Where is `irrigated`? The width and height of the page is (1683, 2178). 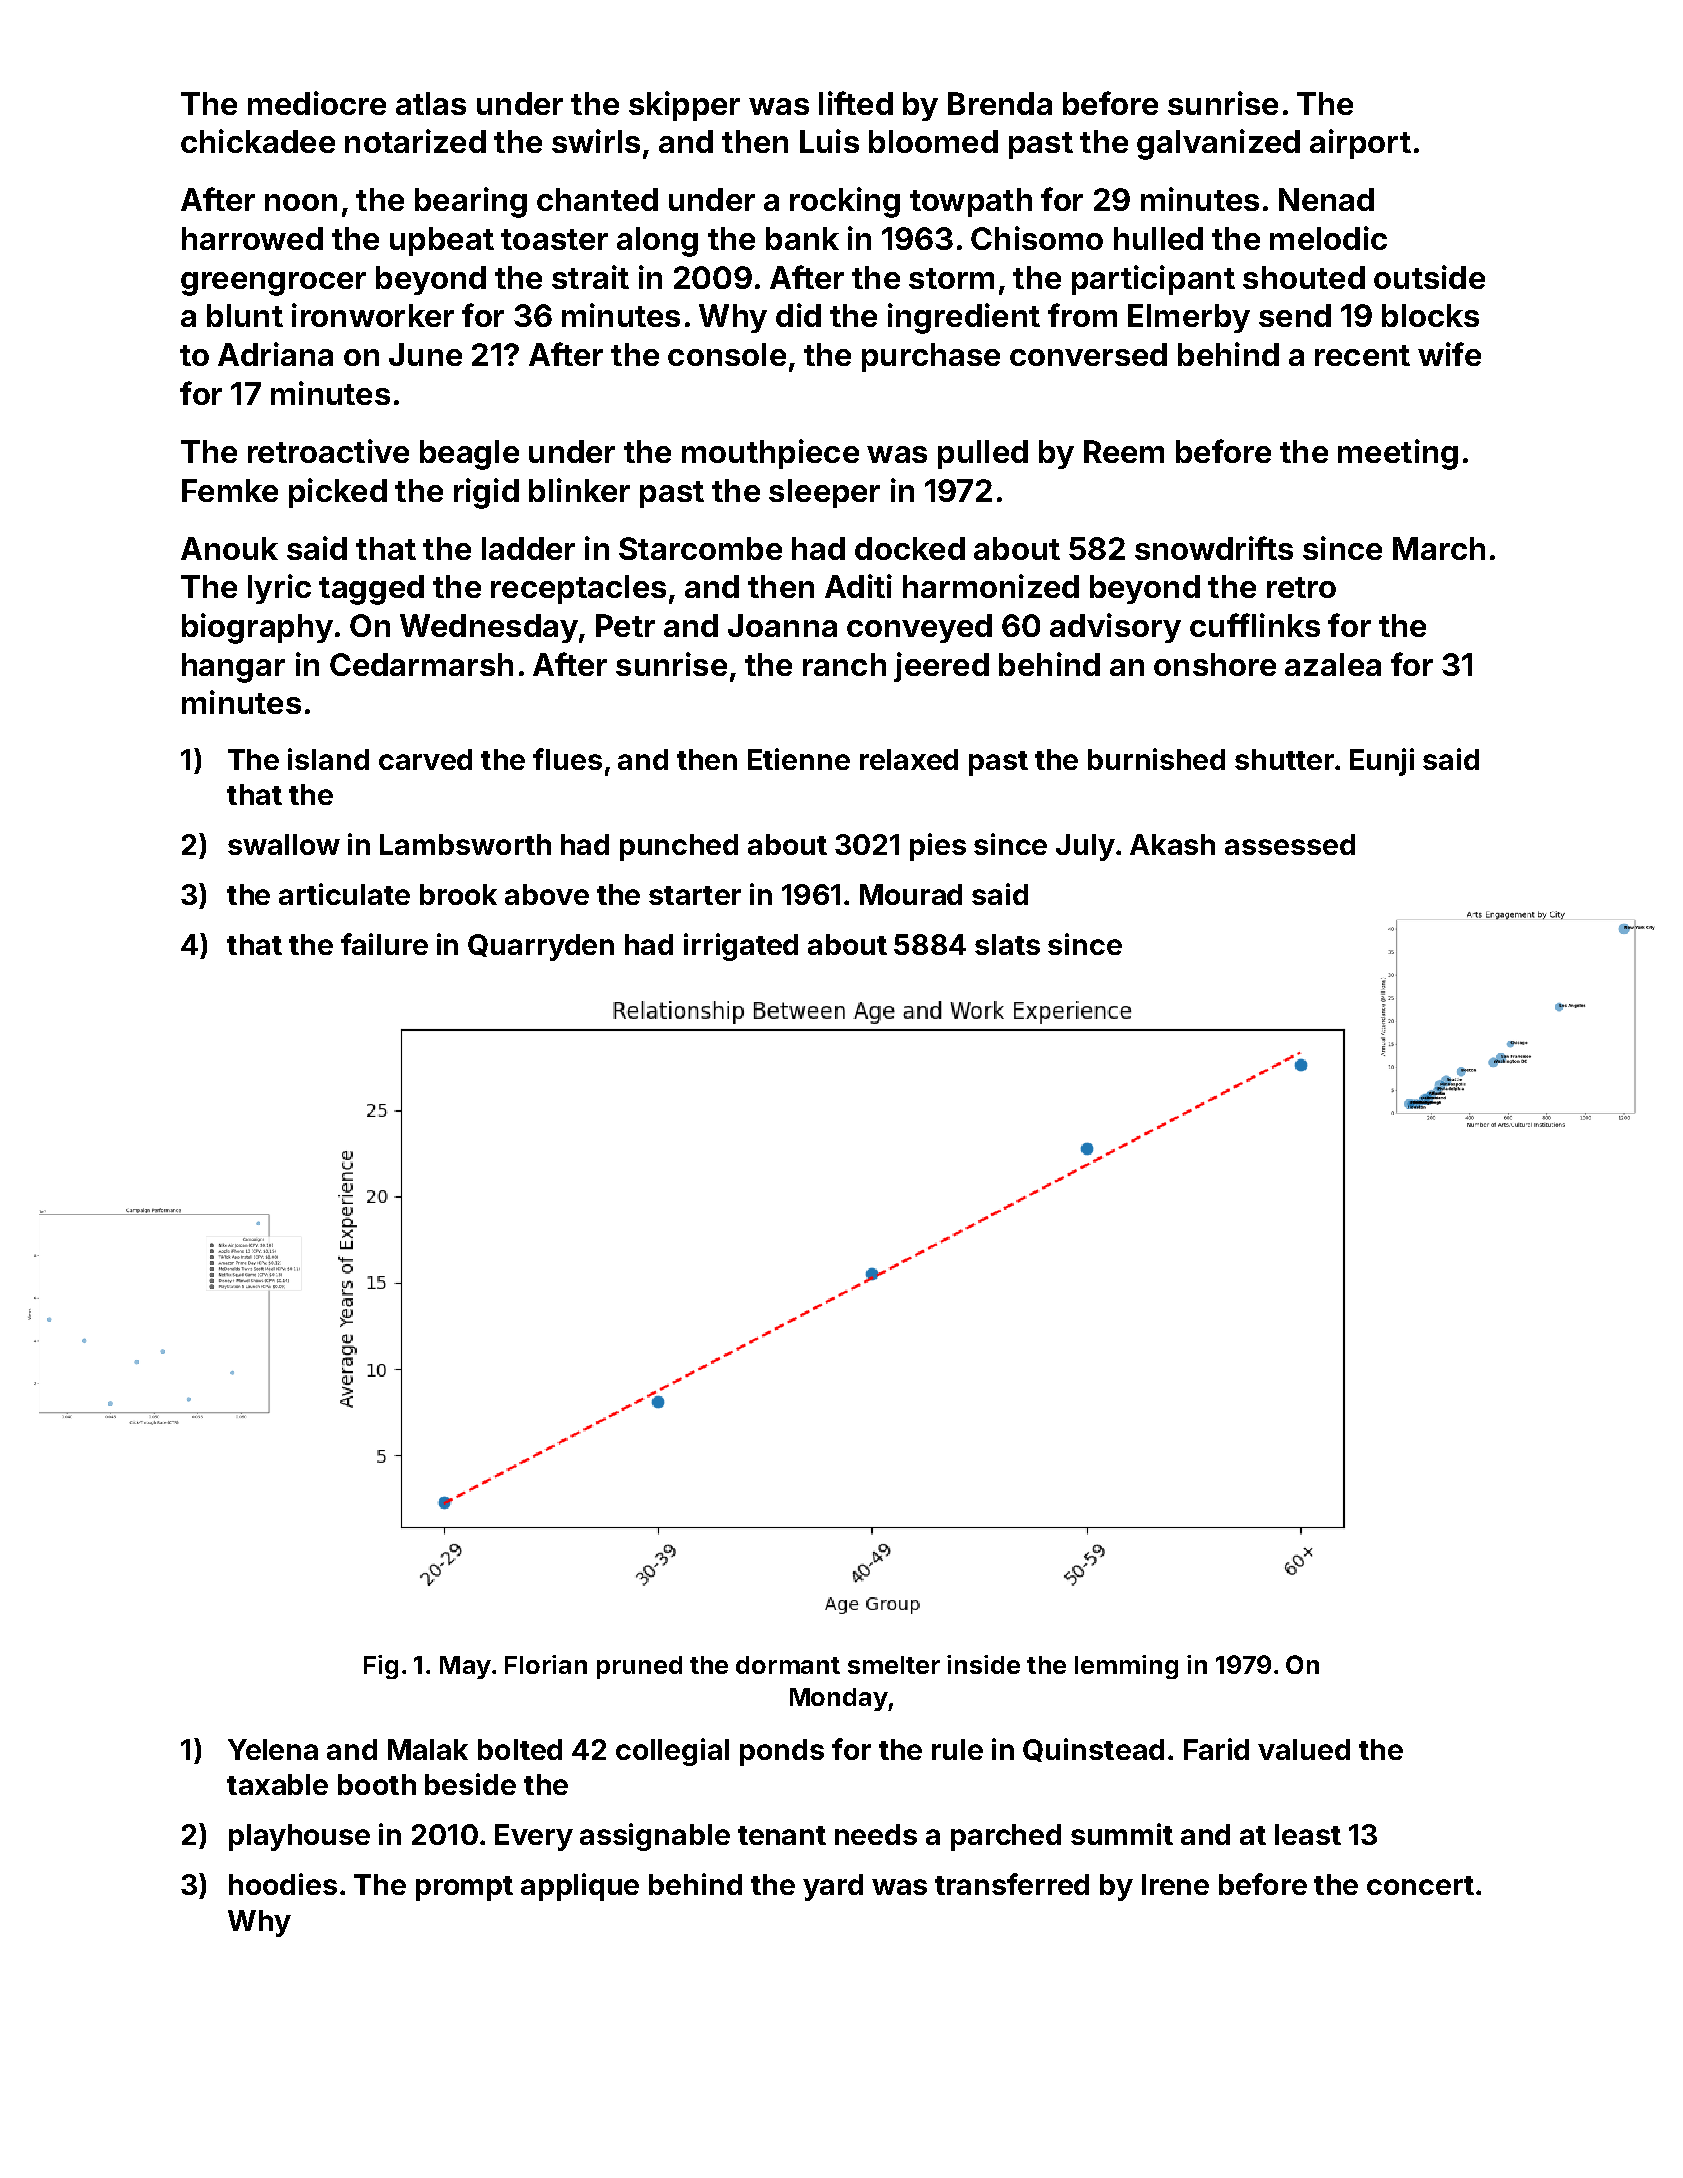
irrigated is located at coordinates (741, 947).
